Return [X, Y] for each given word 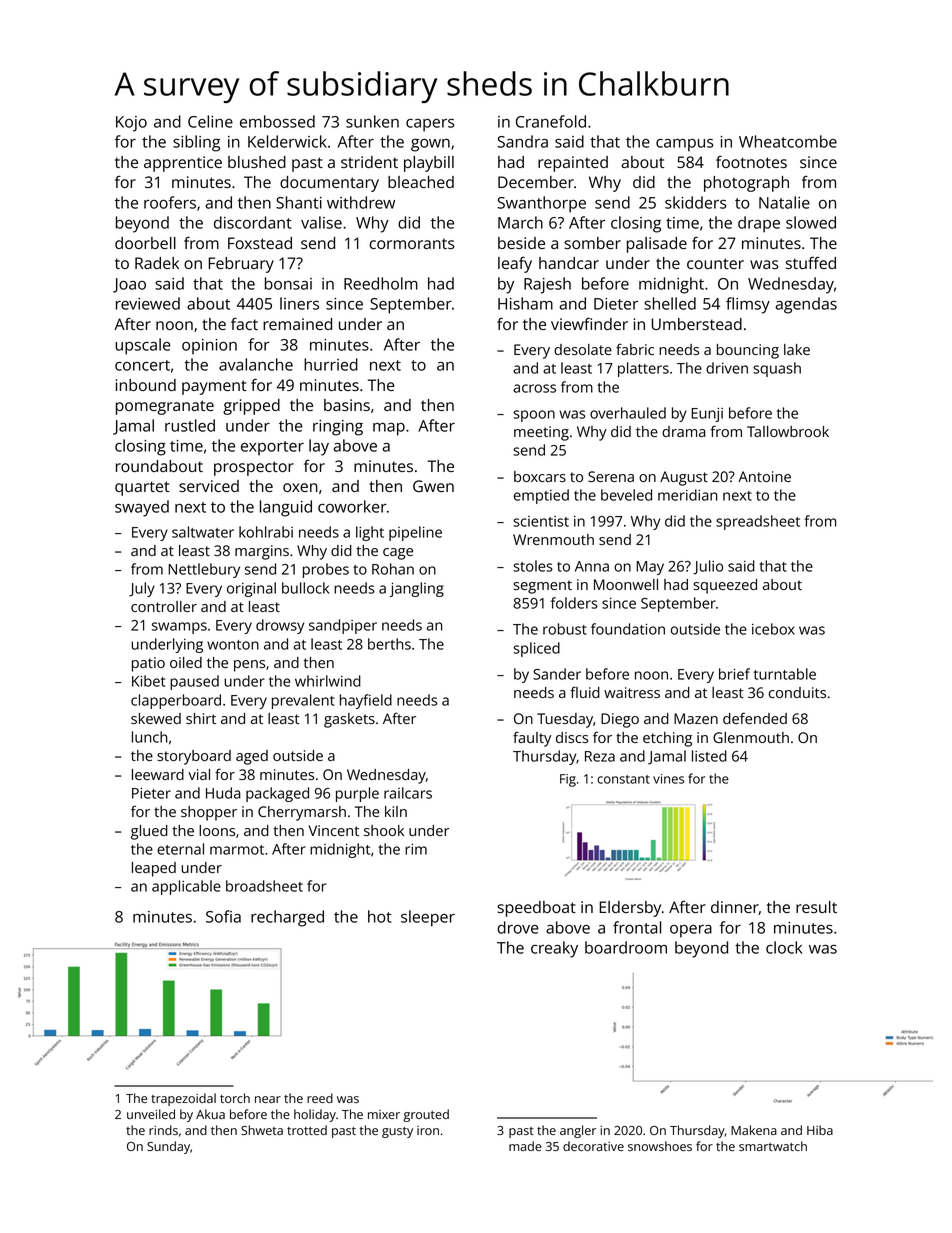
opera [691, 931]
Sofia [223, 916]
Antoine [764, 476]
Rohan [393, 569]
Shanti [299, 202]
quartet [142, 488]
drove [518, 927]
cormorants [412, 243]
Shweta [262, 1130]
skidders [696, 202]
